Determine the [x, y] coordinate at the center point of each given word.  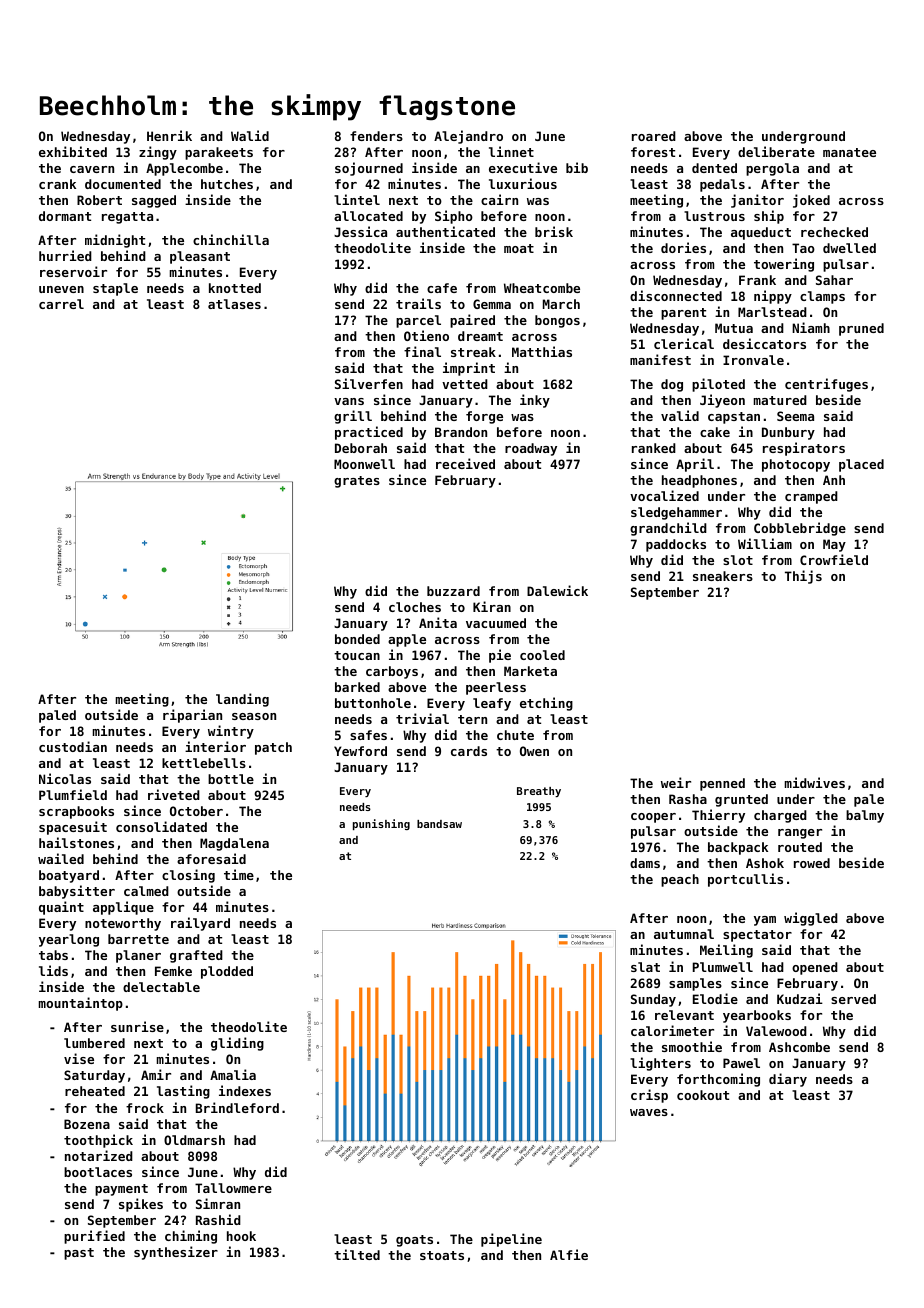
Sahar [834, 280]
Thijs [803, 577]
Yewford [360, 751]
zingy [158, 153]
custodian [73, 746]
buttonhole [373, 703]
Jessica [360, 231]
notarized [99, 1155]
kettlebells [204, 763]
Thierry [718, 816]
